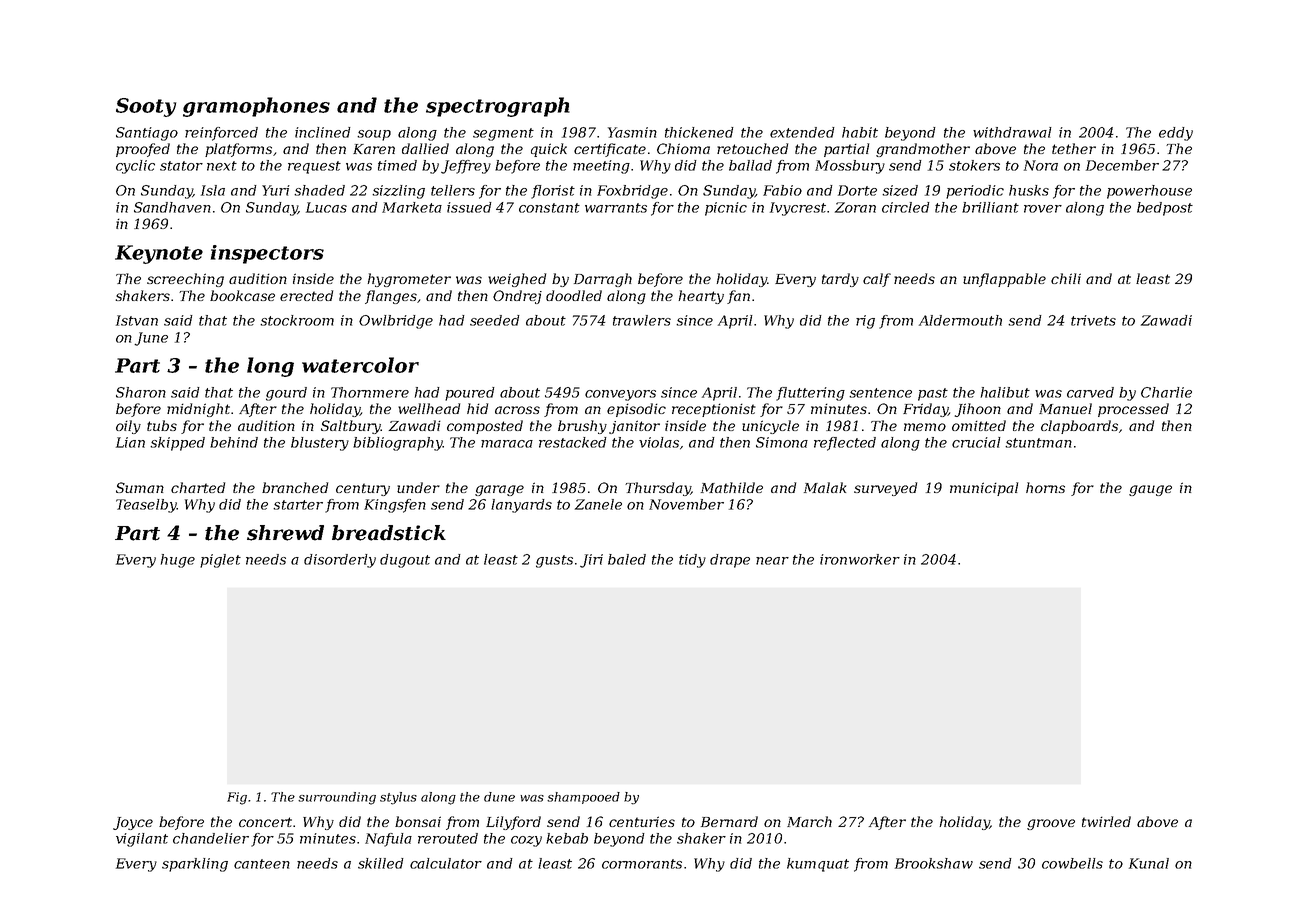 Image resolution: width=1308 pixels, height=924 pixels. What do you see at coordinates (1176, 134) in the page?
I see `eddy` at bounding box center [1176, 134].
